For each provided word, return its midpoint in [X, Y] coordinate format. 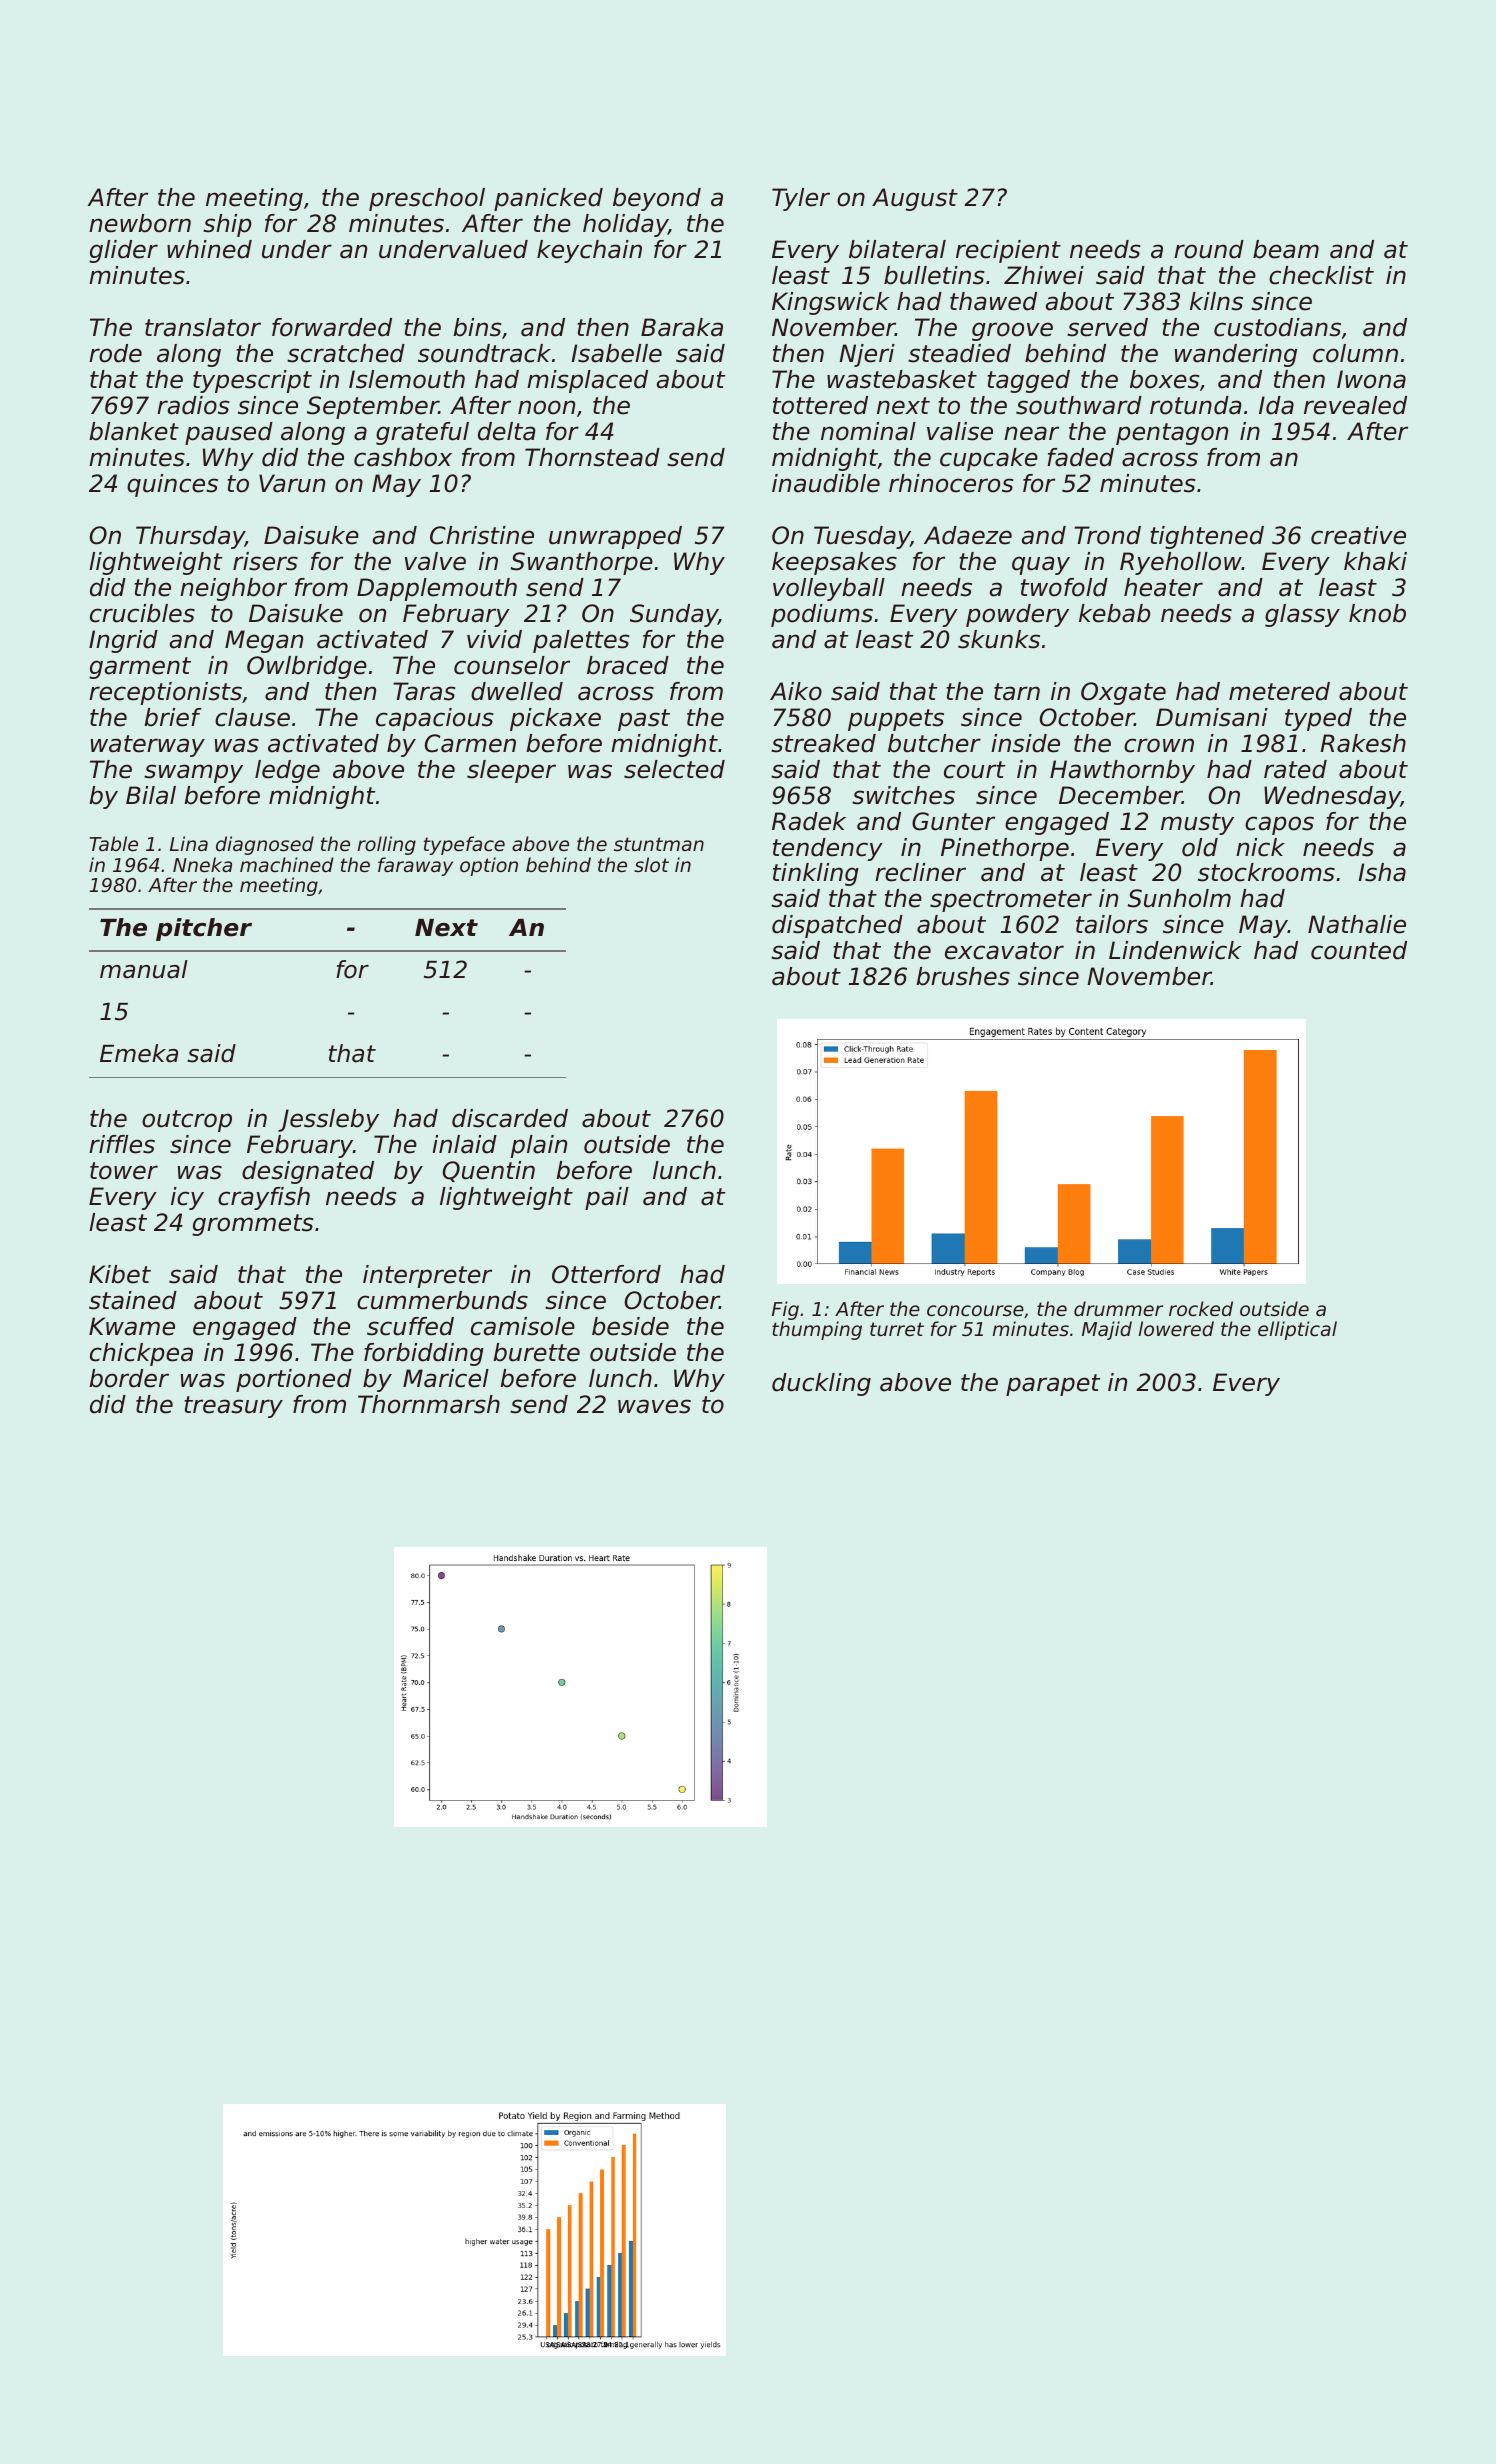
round [1209, 249]
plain [539, 1146]
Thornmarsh [429, 1404]
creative [1358, 535]
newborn [140, 223]
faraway [415, 866]
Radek [809, 821]
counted [1359, 950]
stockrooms [1266, 872]
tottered [820, 405]
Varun [292, 483]
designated [308, 1172]
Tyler [801, 199]
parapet [1053, 1385]
